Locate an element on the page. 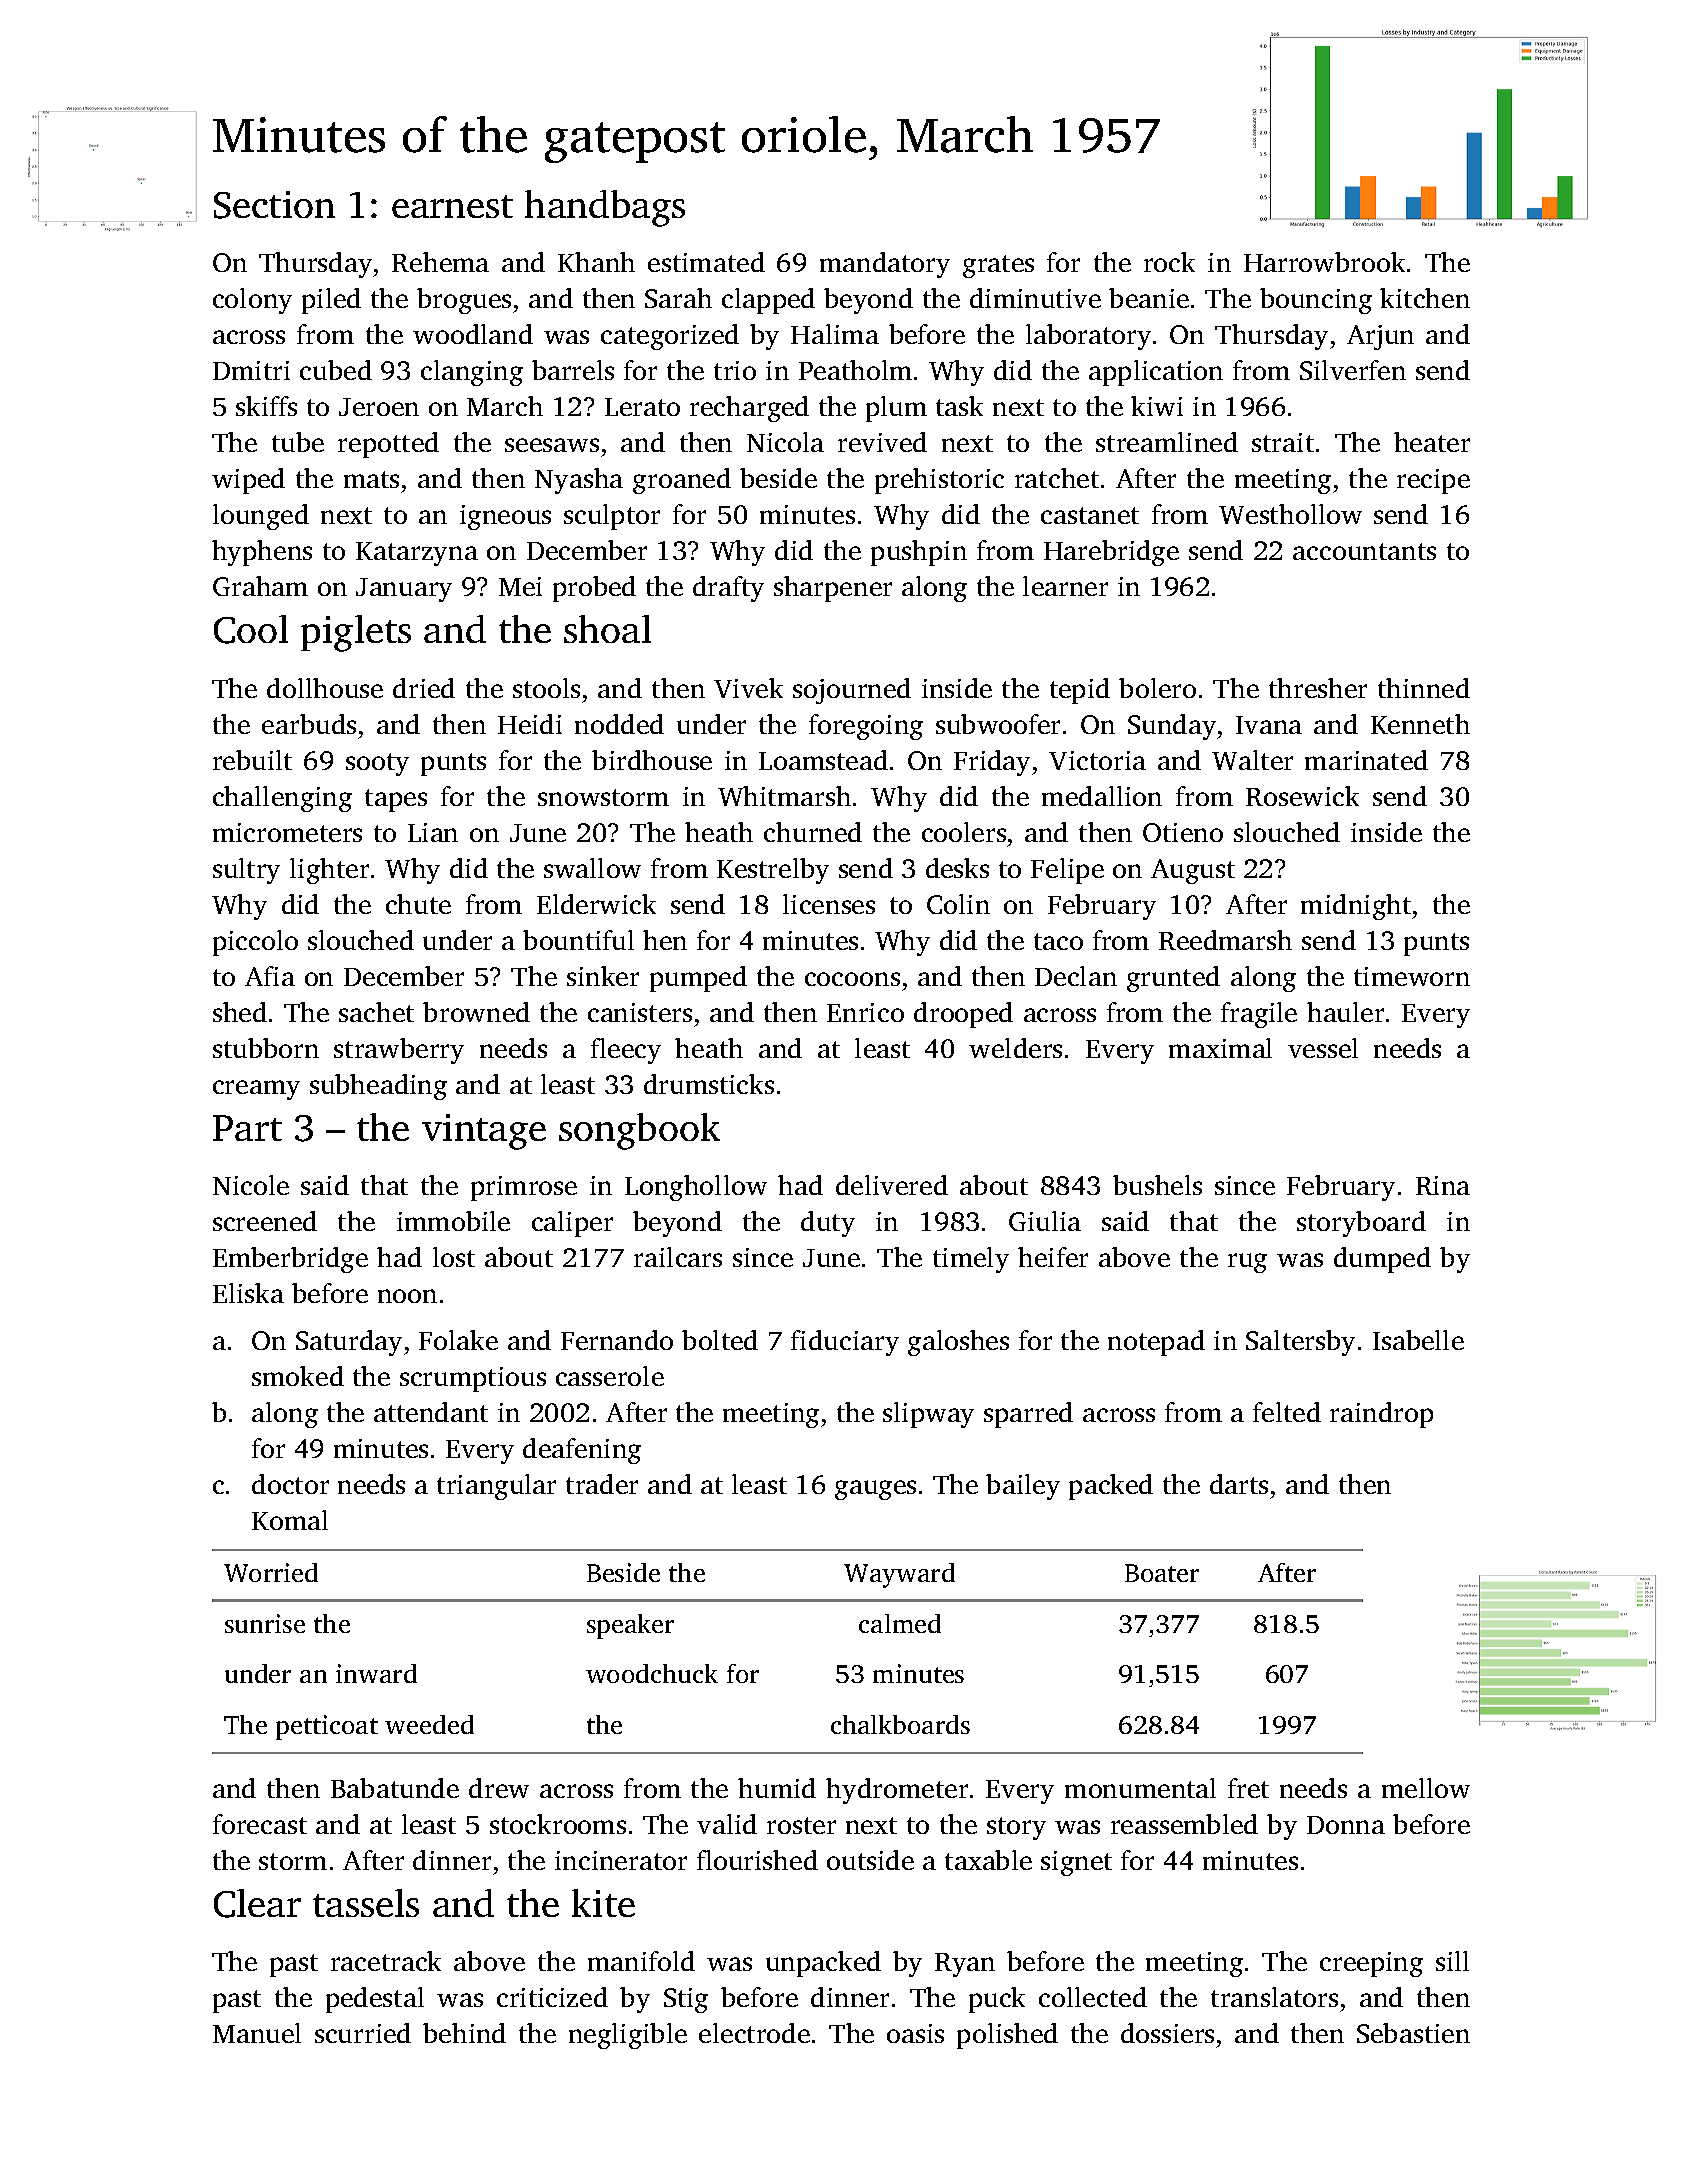 This document has width=1683, height=2178. felted is located at coordinates (1287, 1412).
